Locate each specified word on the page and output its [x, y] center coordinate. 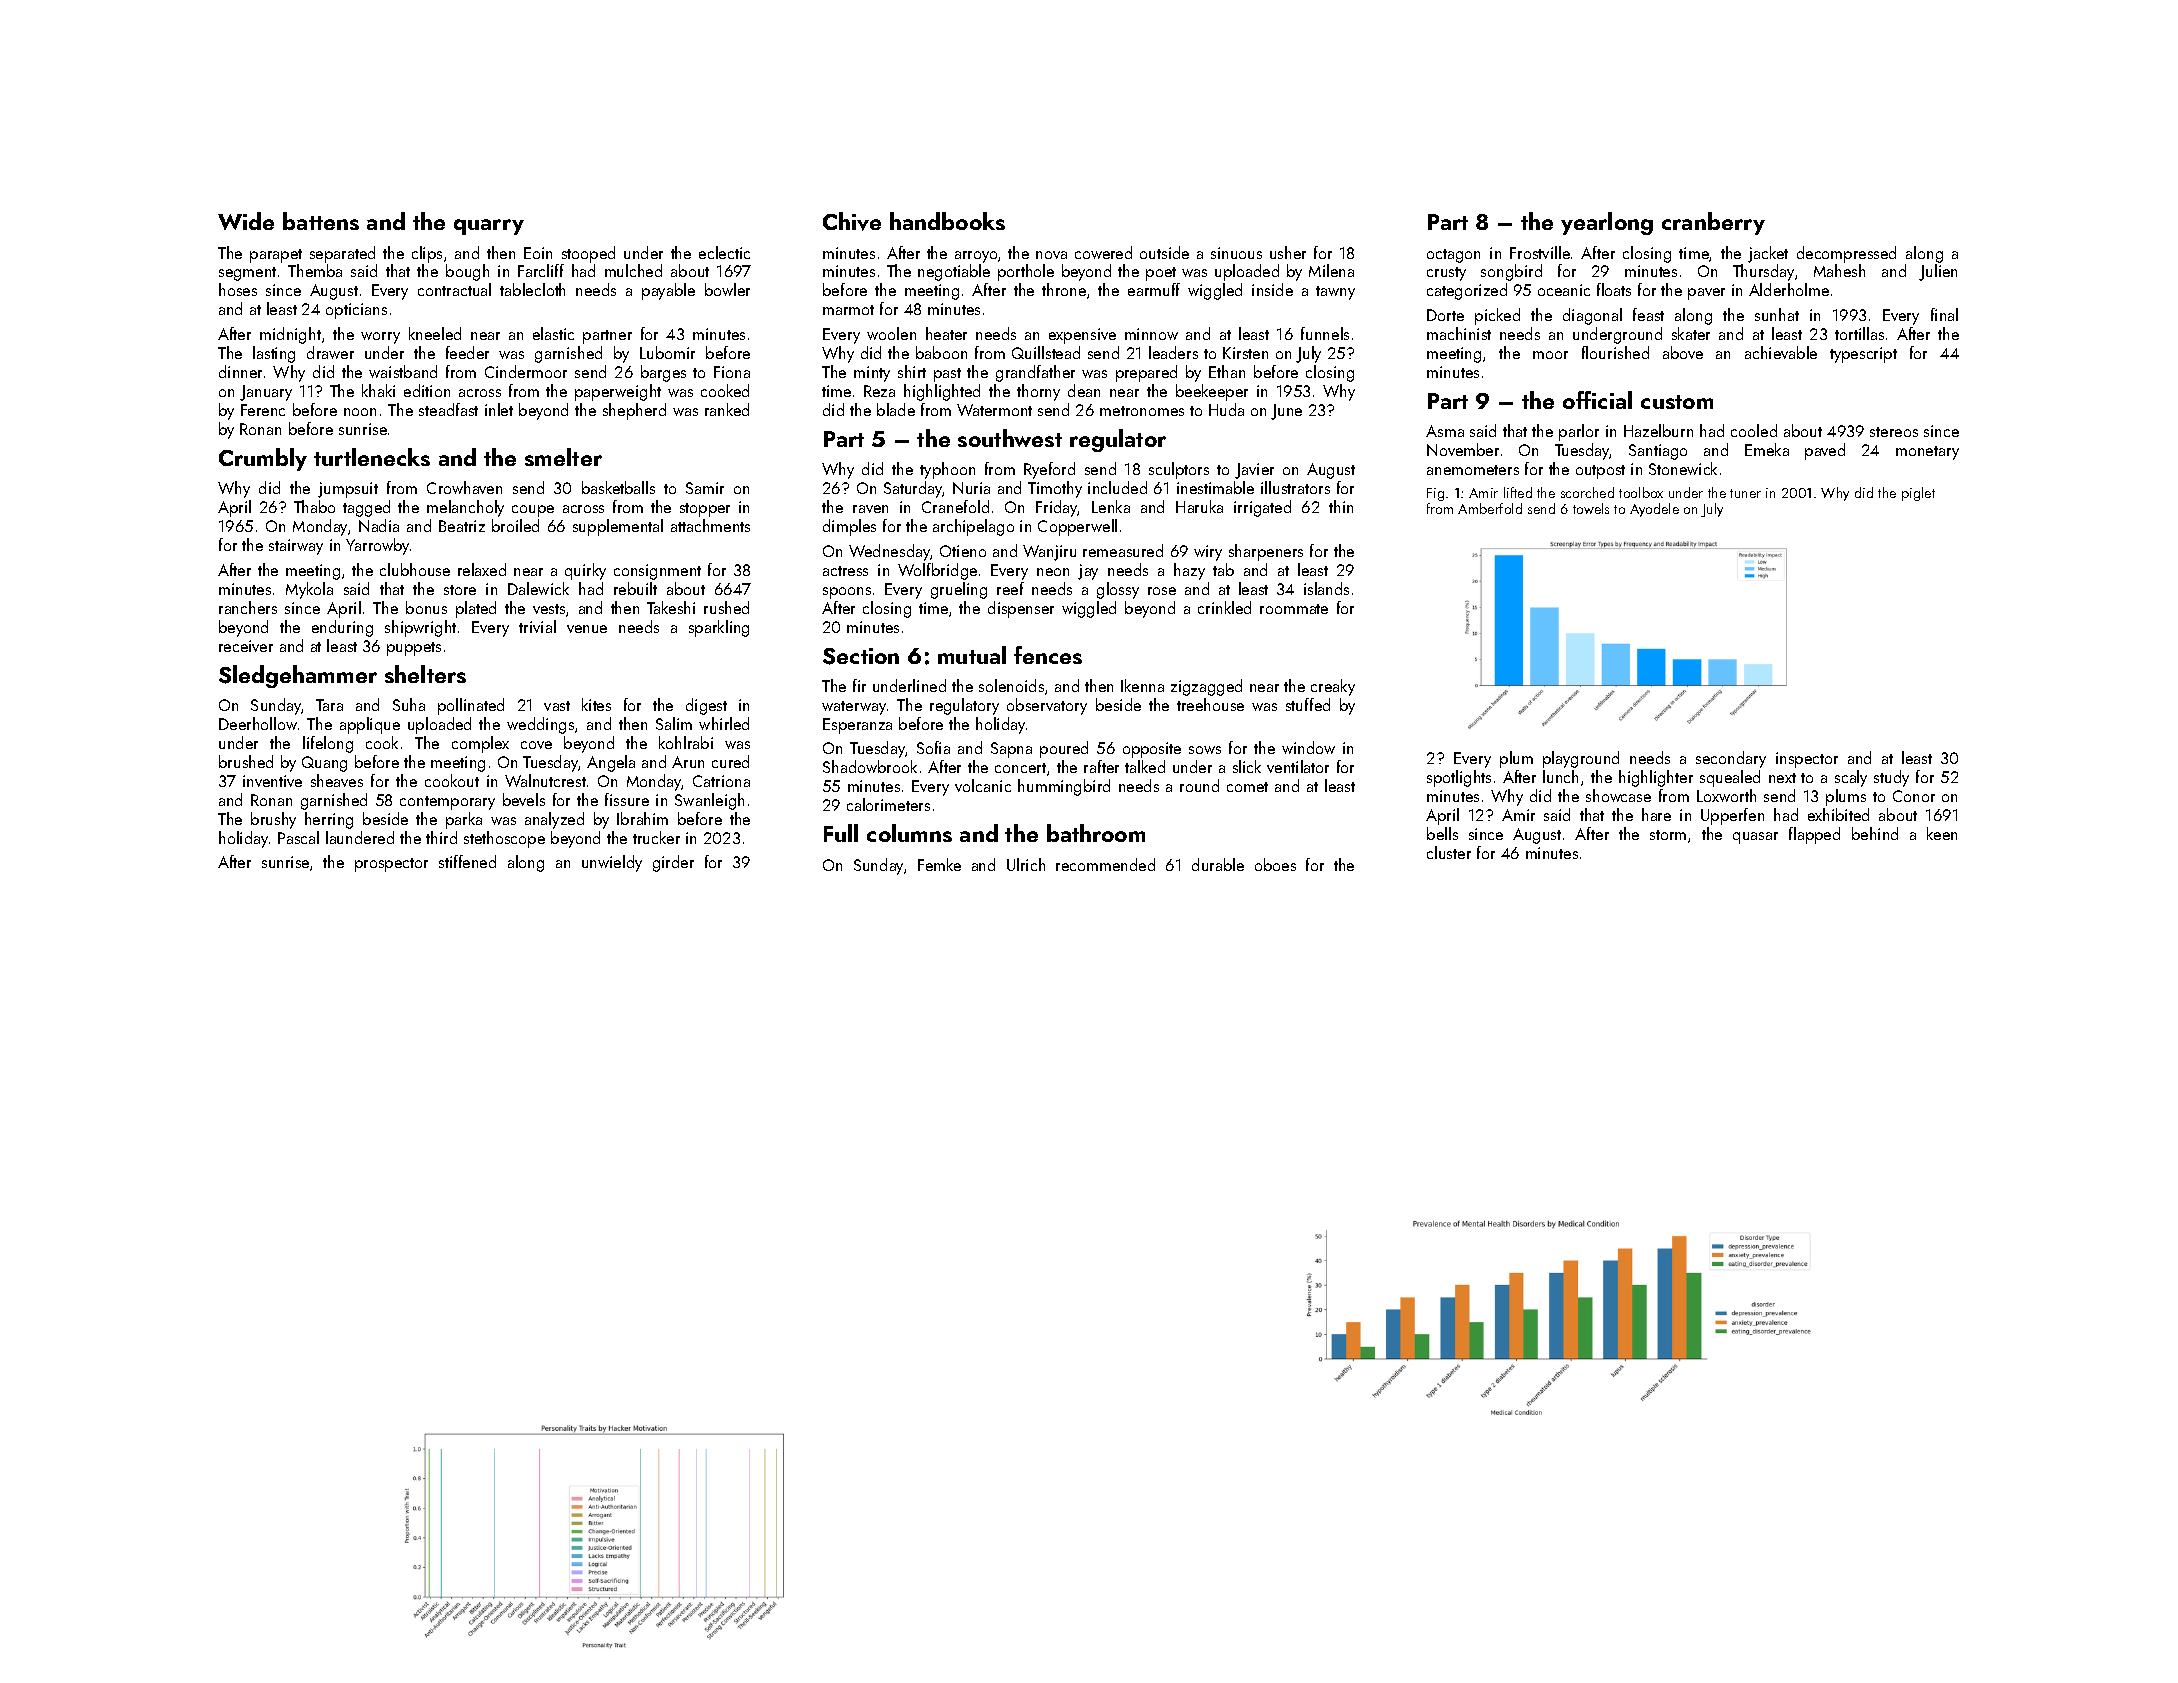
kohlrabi [686, 742]
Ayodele [1654, 510]
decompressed [1846, 254]
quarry [489, 227]
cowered [1103, 252]
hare [1656, 814]
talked [1145, 766]
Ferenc [263, 410]
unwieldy [612, 863]
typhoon [947, 470]
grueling [959, 590]
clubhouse [415, 569]
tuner [1745, 493]
